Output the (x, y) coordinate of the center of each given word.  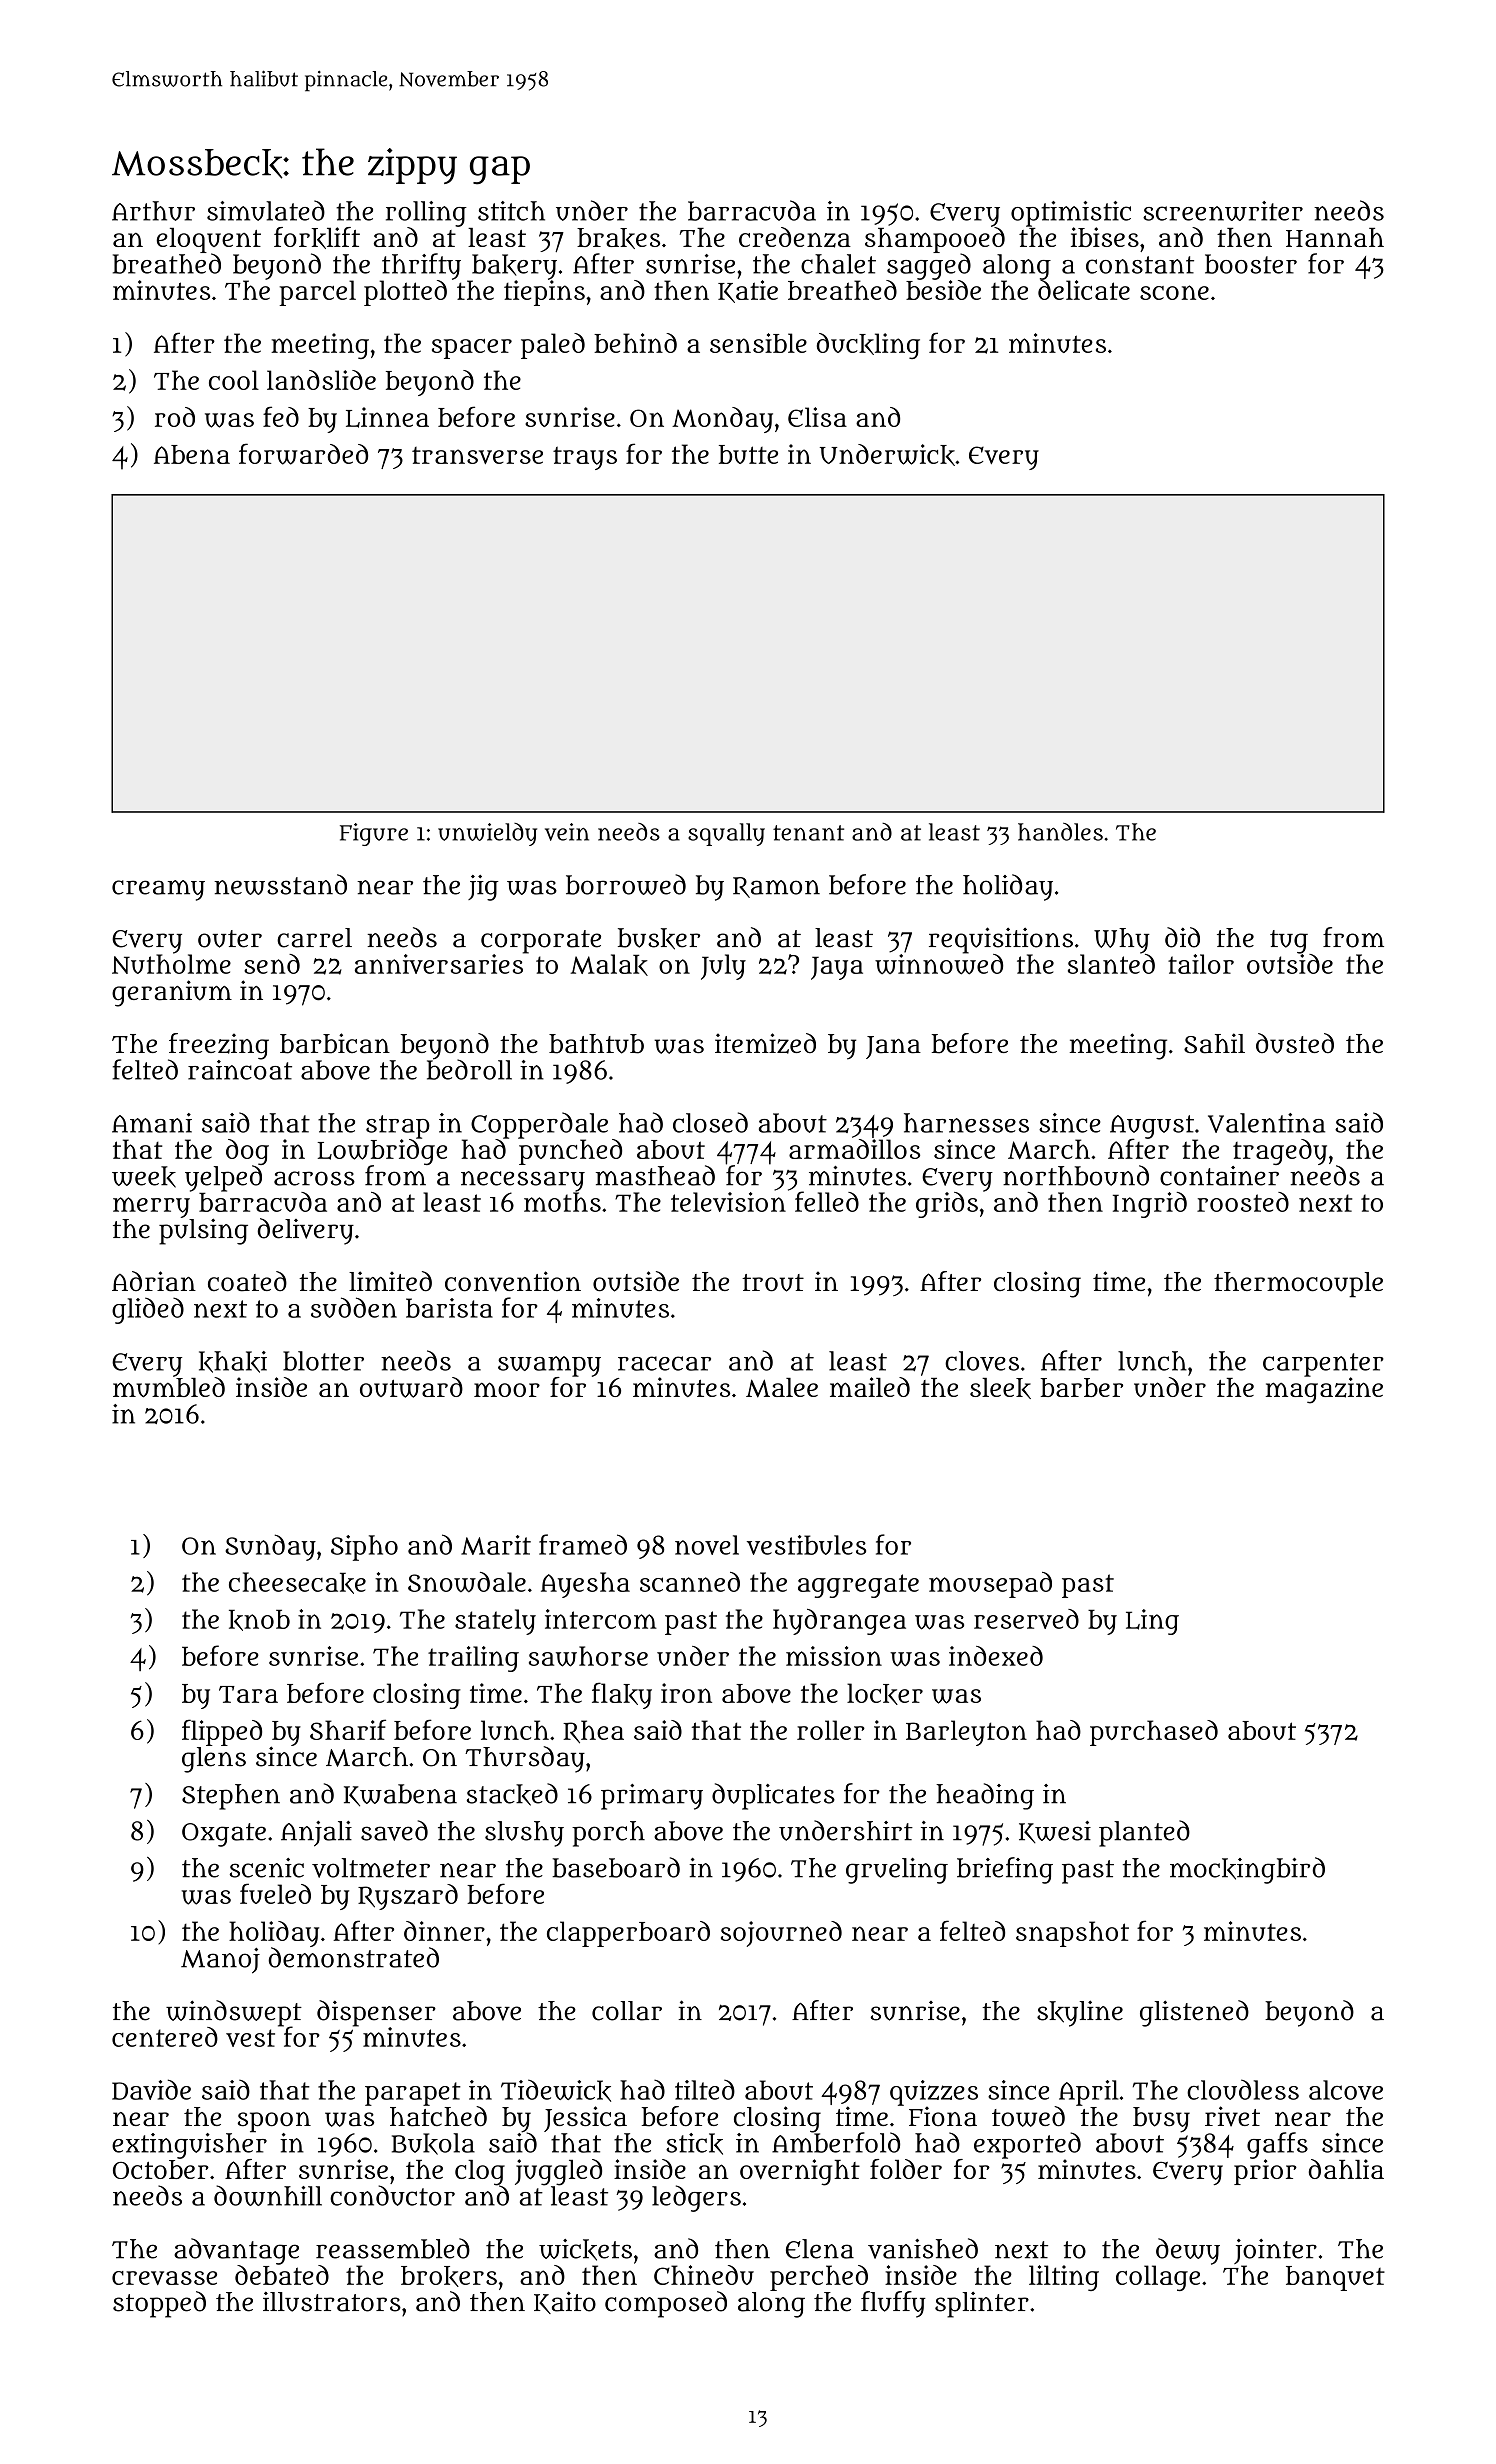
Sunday (270, 1547)
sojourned (781, 1934)
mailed (870, 1387)
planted (1144, 1833)
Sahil (1214, 1043)
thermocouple (1298, 1285)
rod (175, 417)
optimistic (1071, 214)
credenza (795, 237)
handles (1060, 832)
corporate (541, 942)
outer (230, 939)
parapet (413, 2094)
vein (567, 832)
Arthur (153, 211)
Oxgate (224, 1835)
